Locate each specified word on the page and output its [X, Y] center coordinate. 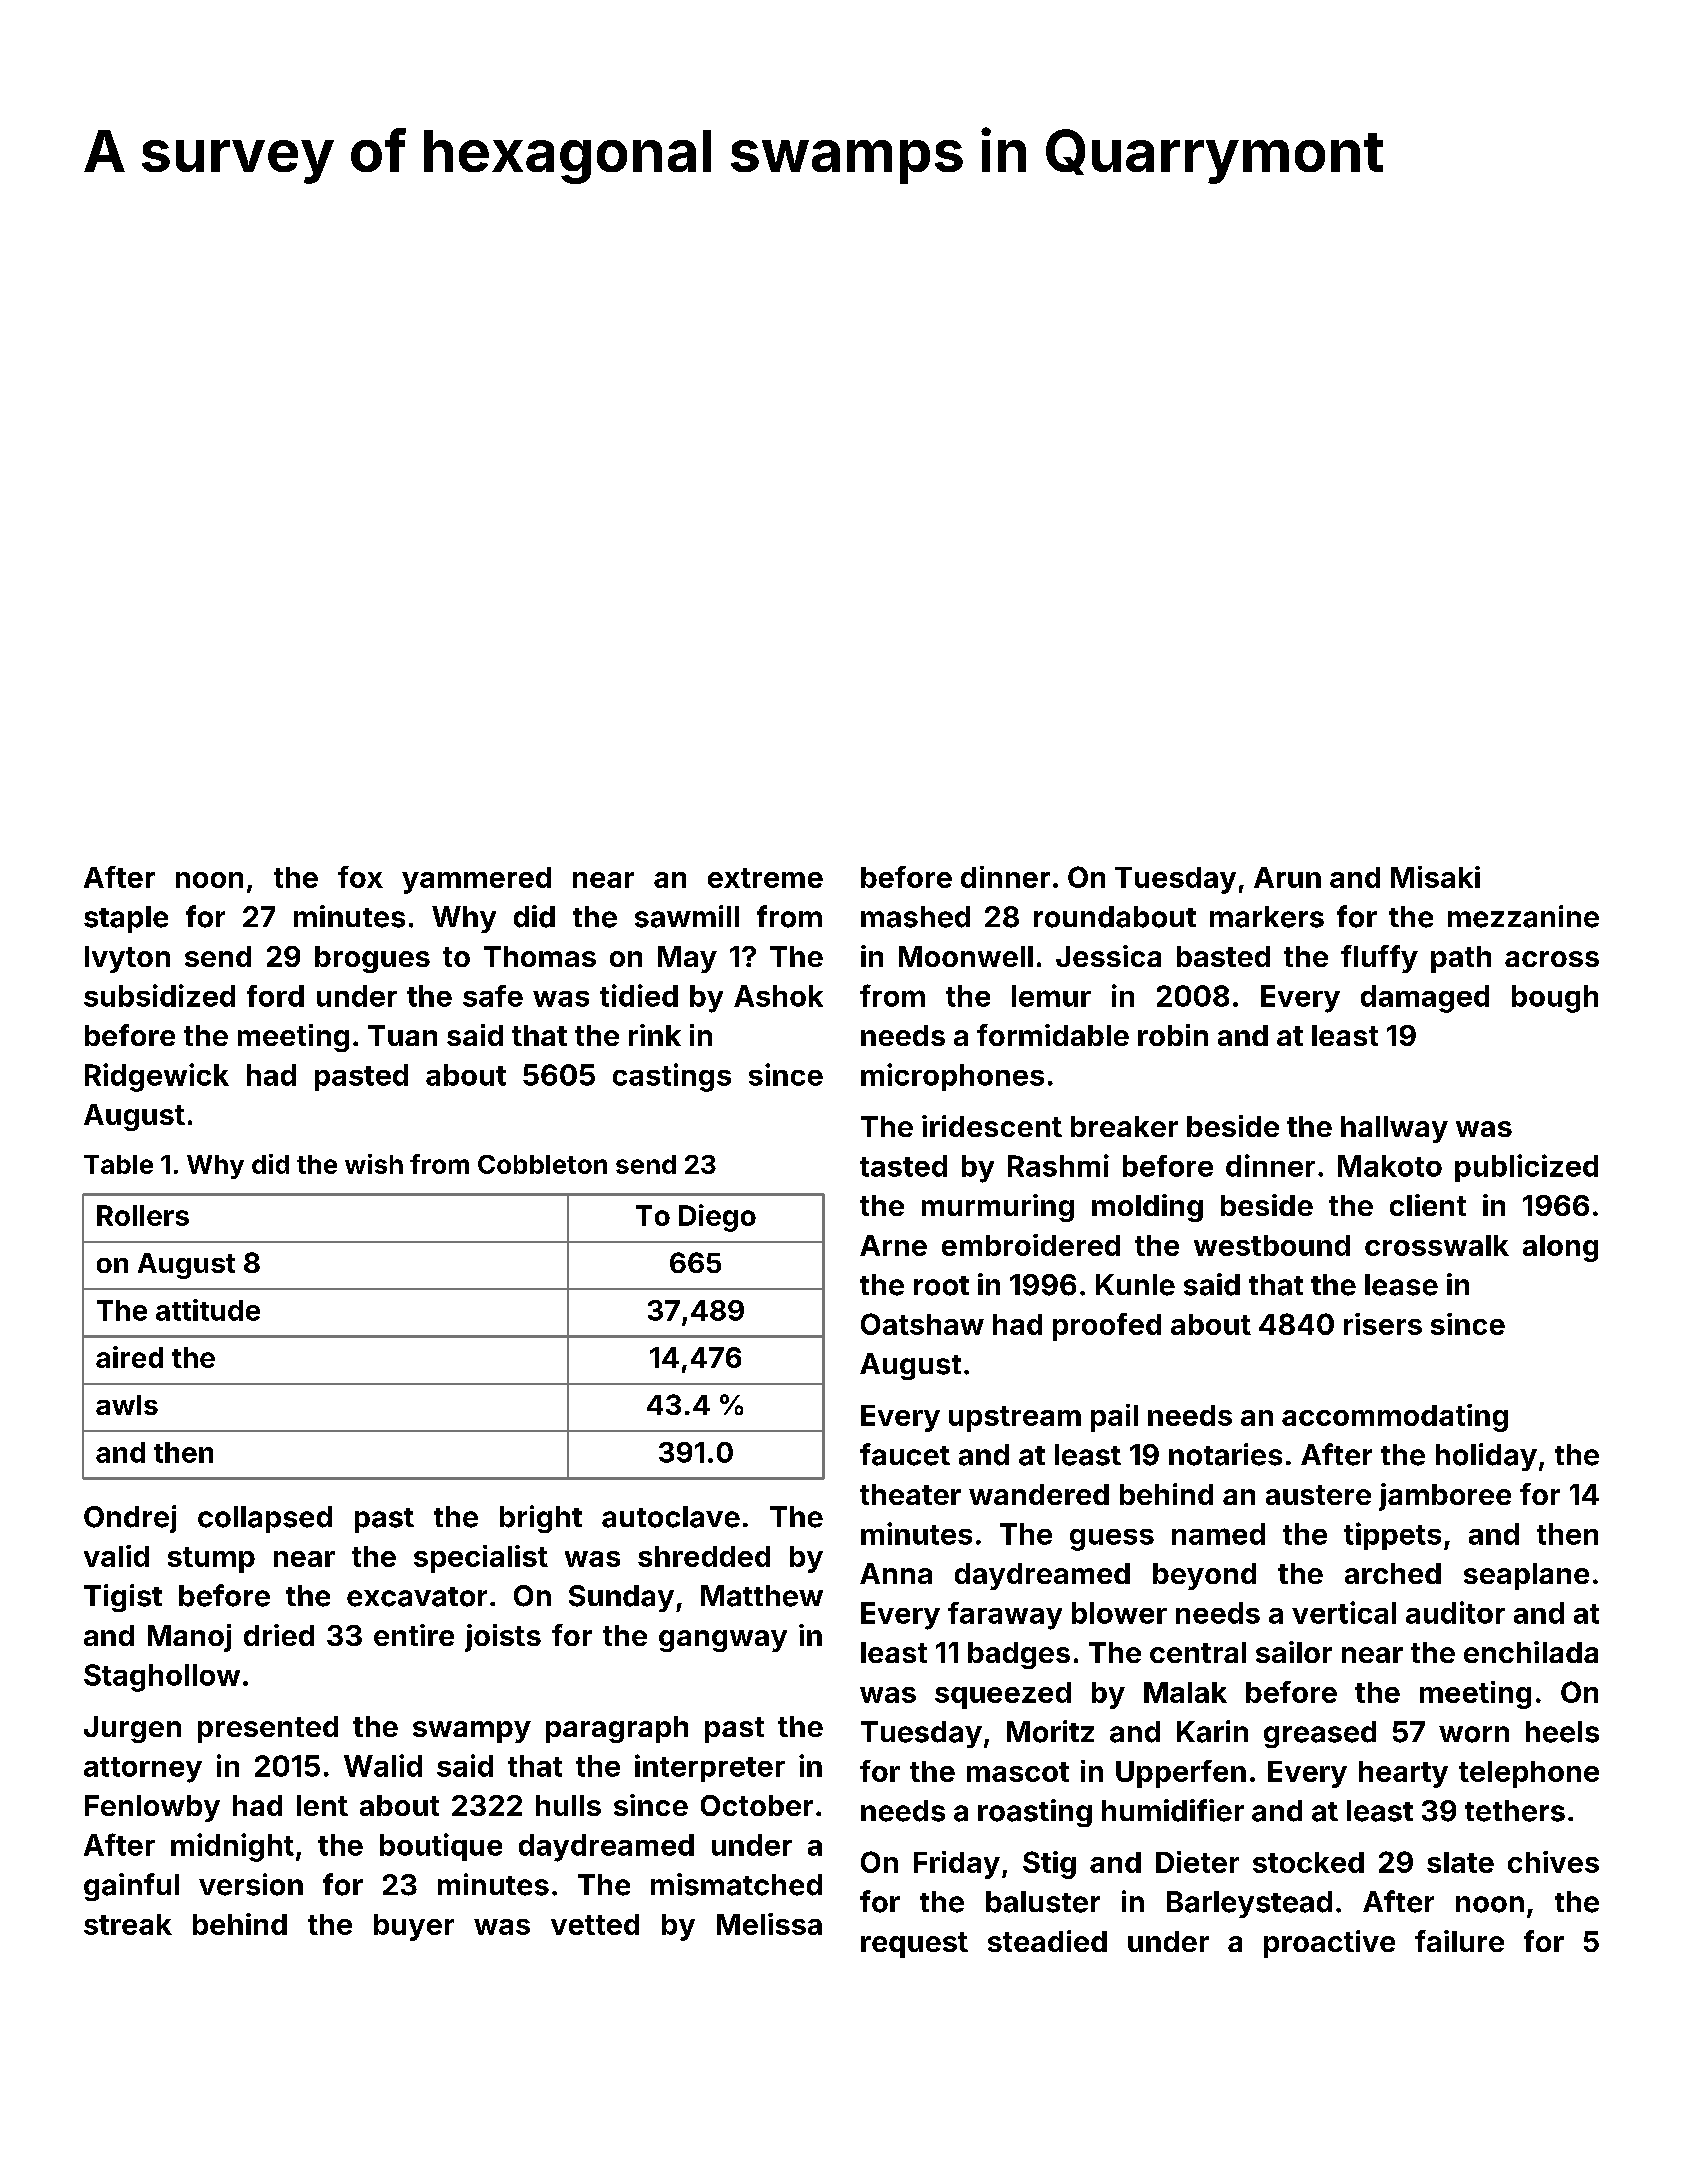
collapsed [265, 1519]
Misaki [1435, 877]
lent [322, 1805]
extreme [765, 878]
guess [1112, 1540]
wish [374, 1164]
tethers [1515, 1811]
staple [126, 919]
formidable [1053, 1035]
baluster [1043, 1902]
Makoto [1390, 1166]
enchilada [1531, 1652]
